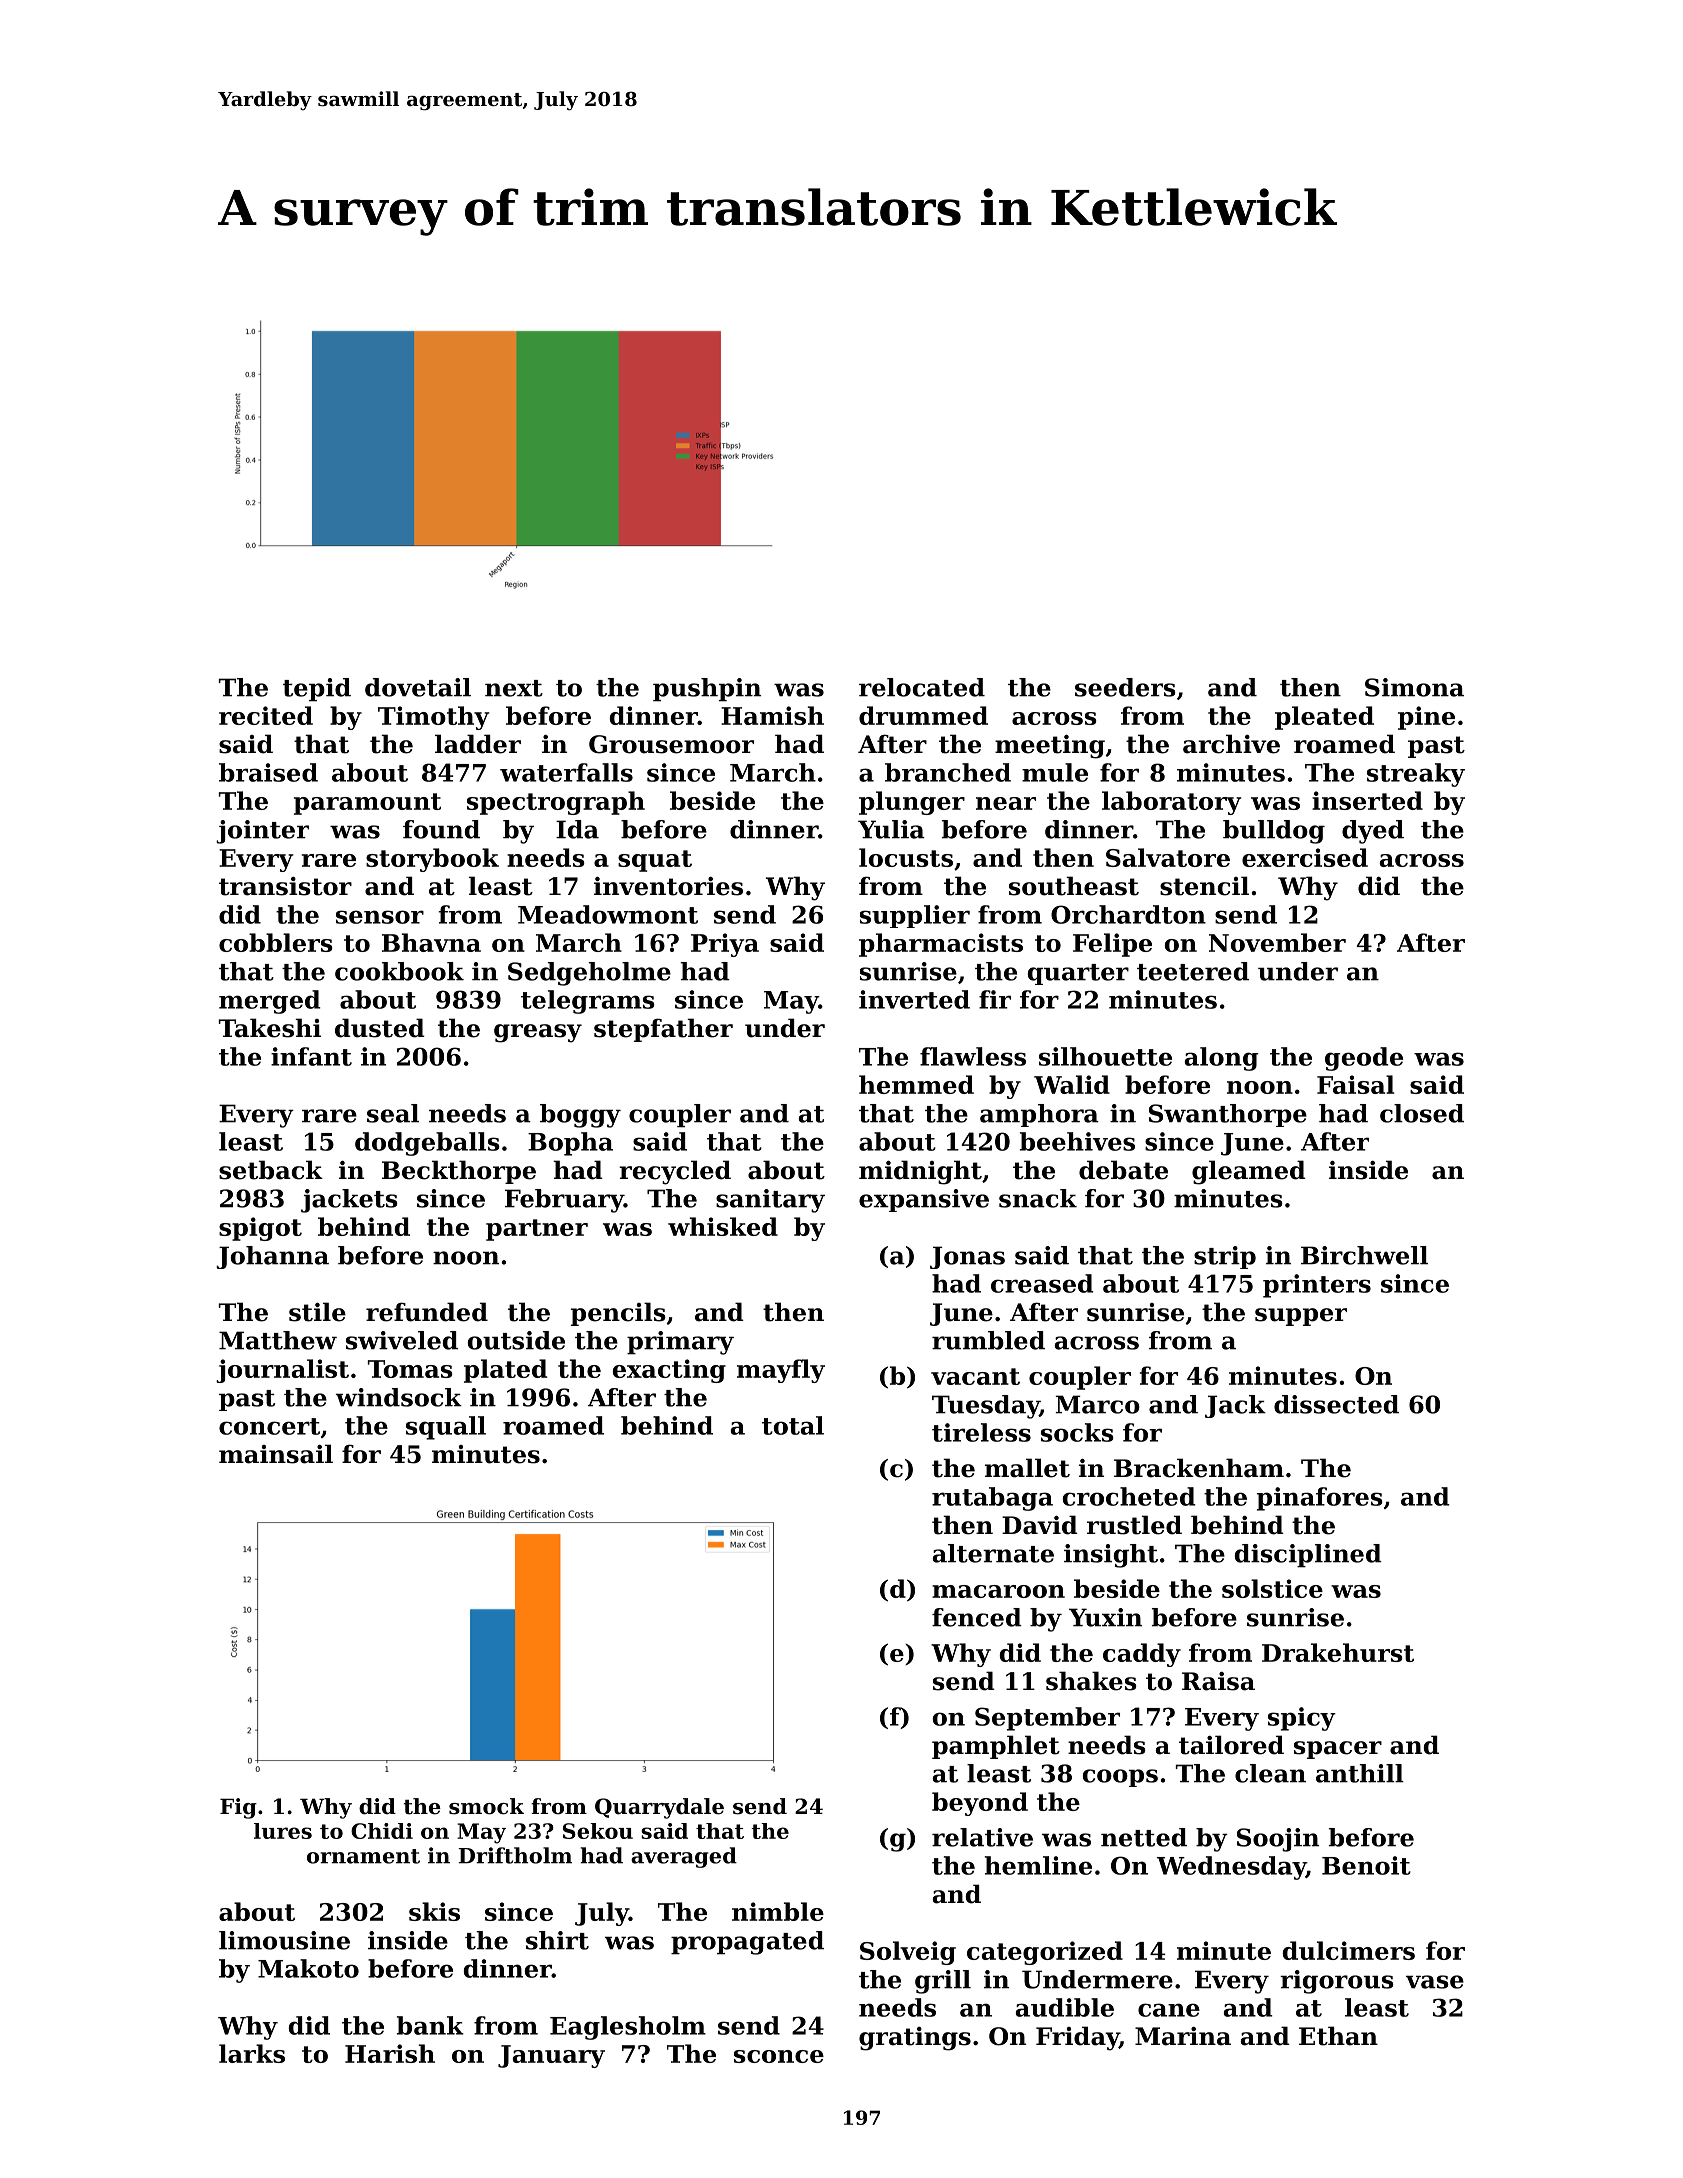  I want to click on Matthew, so click(278, 1340).
